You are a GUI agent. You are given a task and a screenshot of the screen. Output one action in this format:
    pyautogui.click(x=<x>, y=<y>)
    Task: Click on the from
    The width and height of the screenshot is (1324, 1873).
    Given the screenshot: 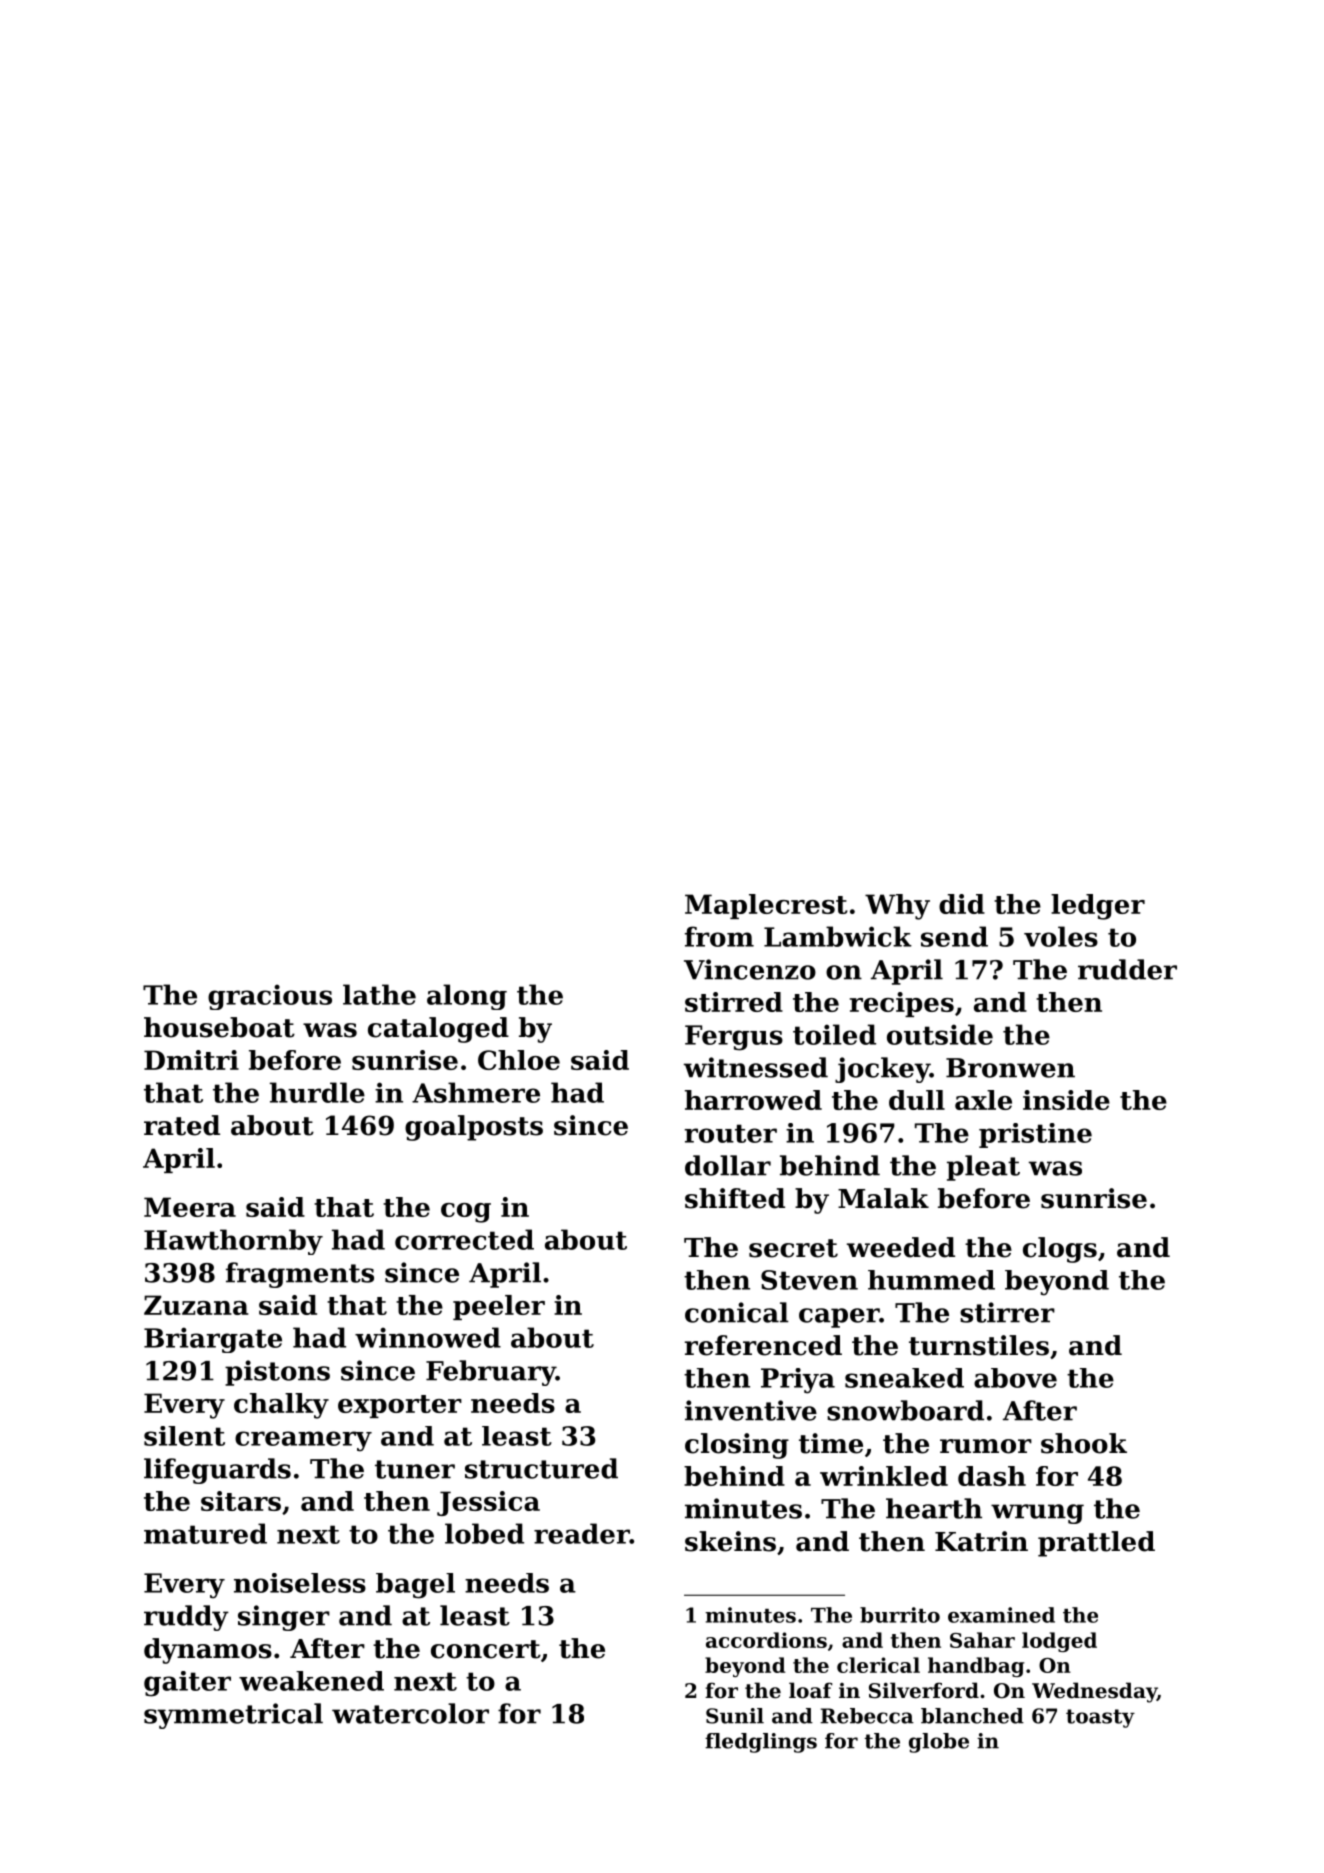 What is the action you would take?
    pyautogui.click(x=719, y=936)
